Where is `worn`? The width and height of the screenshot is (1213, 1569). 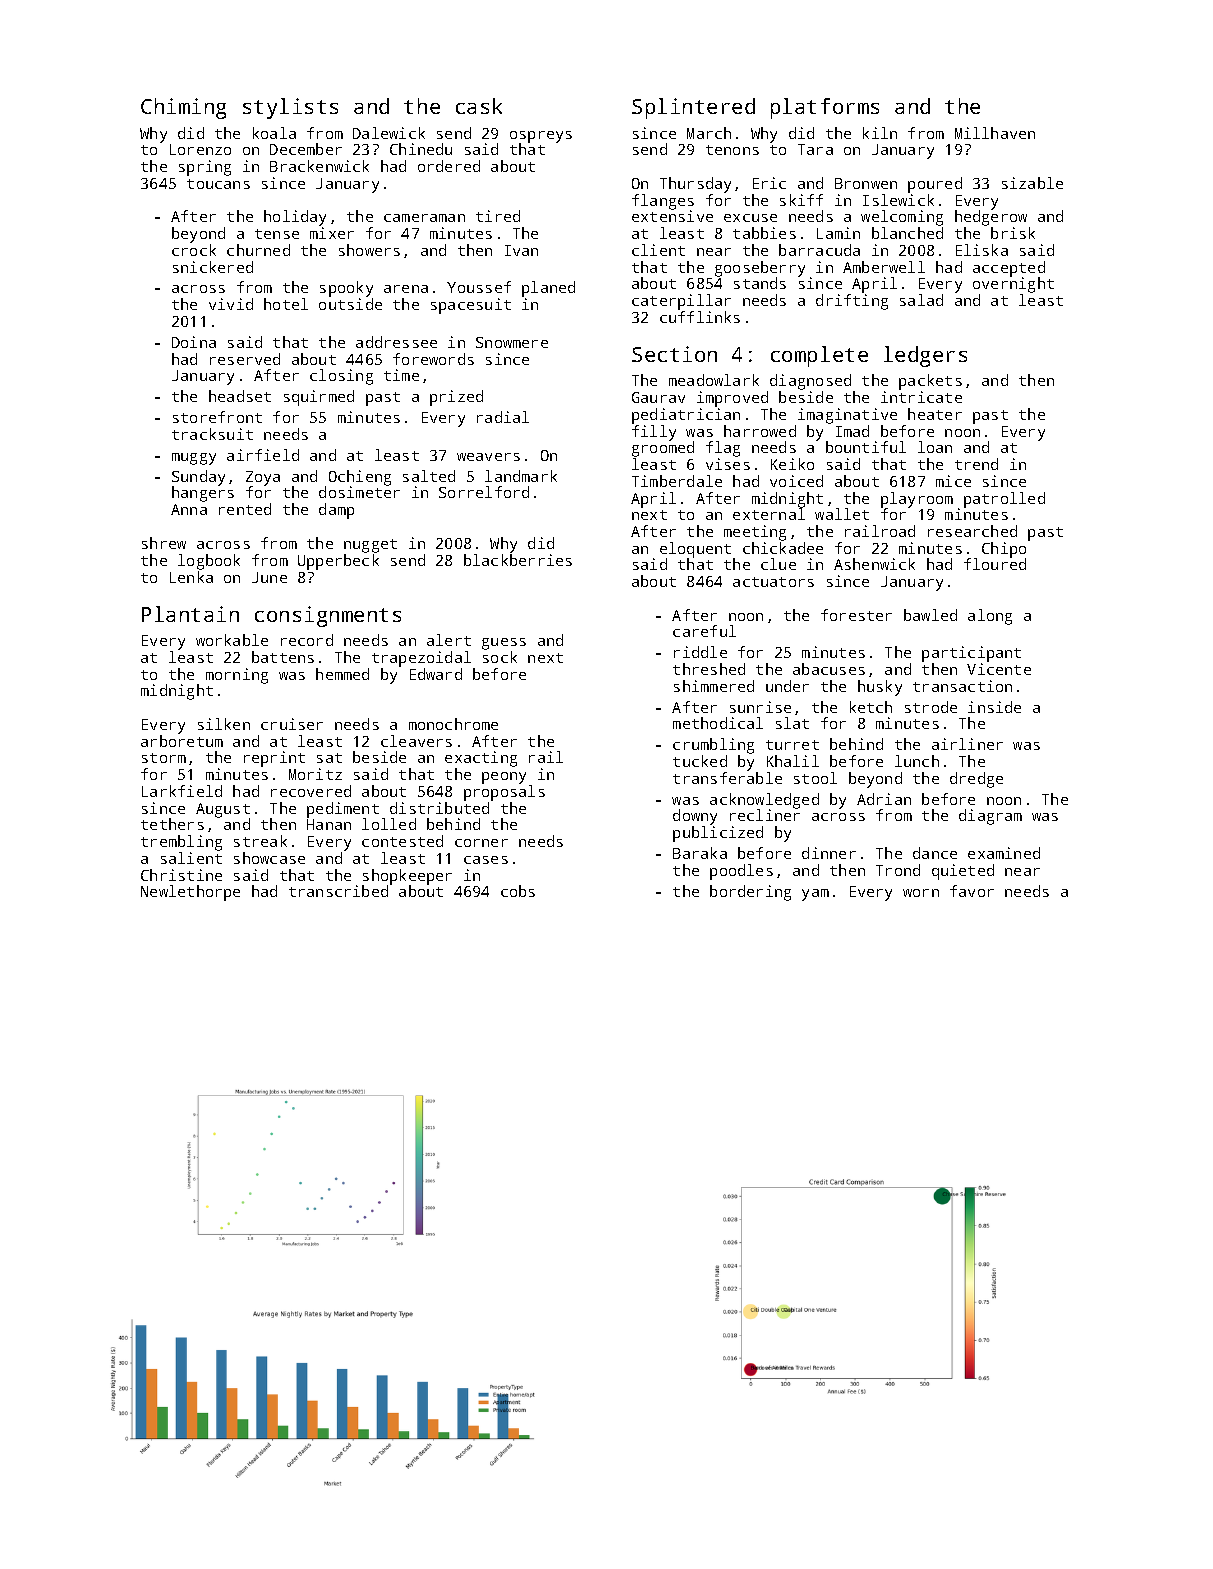 worn is located at coordinates (921, 893).
